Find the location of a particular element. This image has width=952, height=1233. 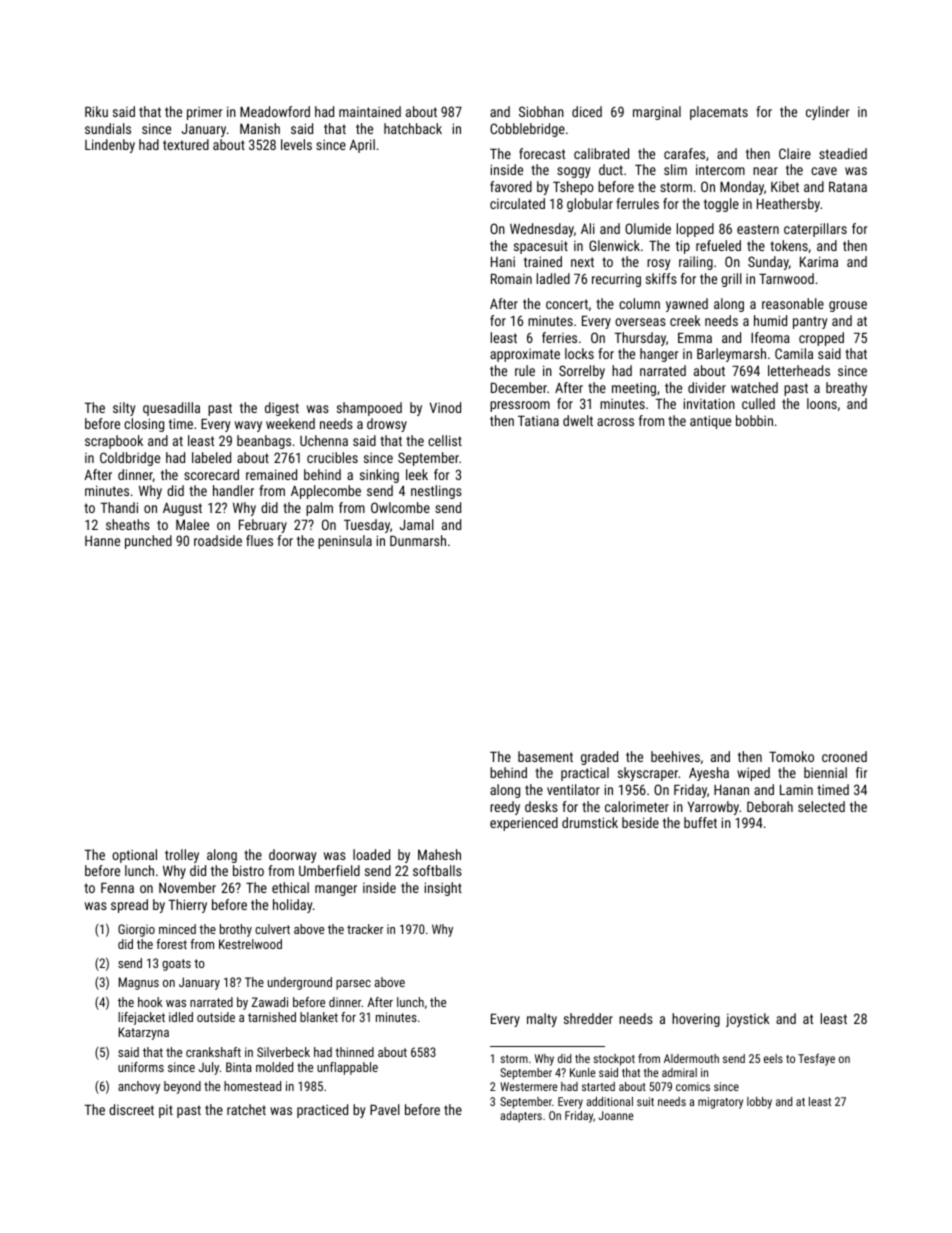

digest is located at coordinates (282, 409).
